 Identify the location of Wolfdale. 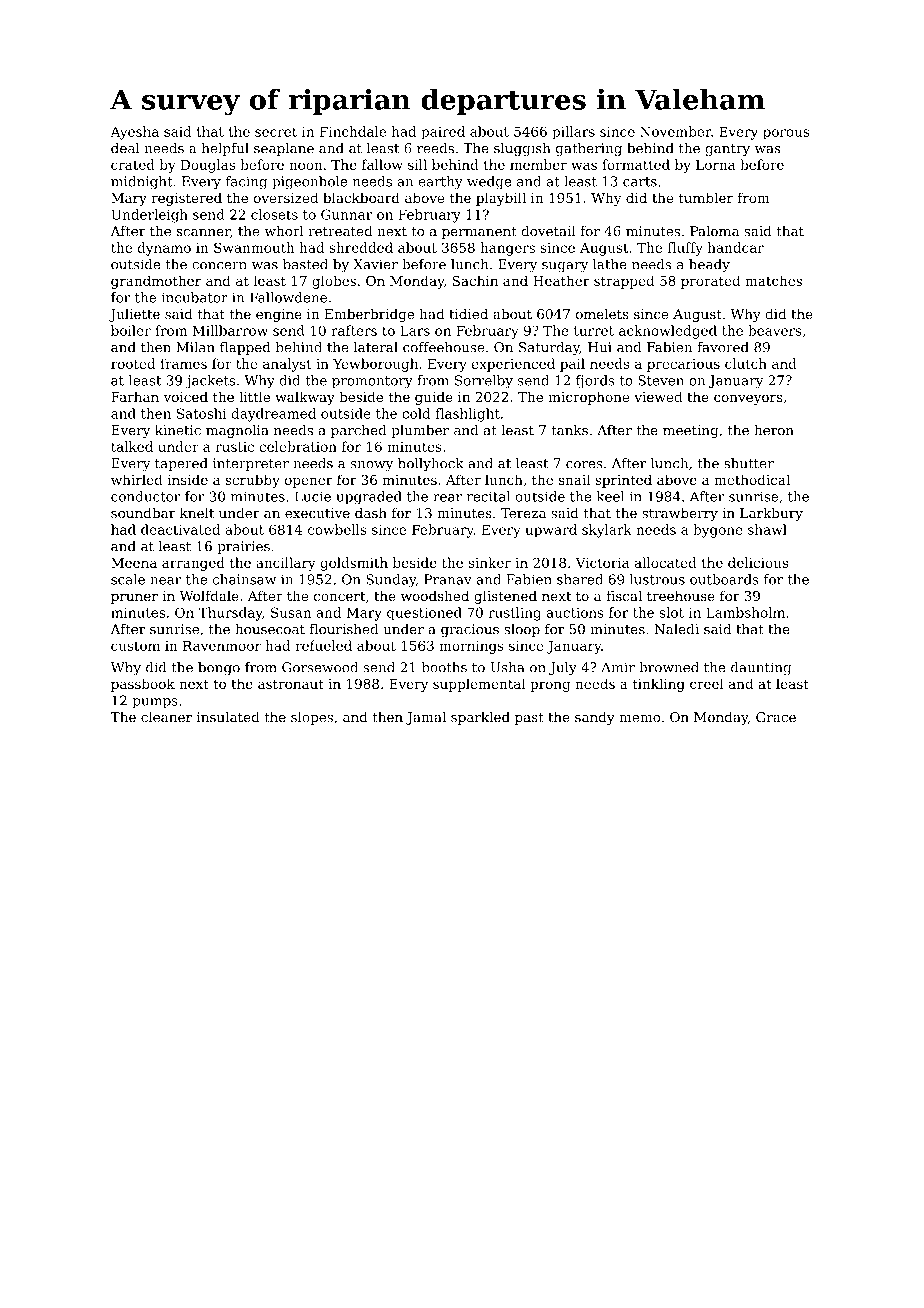
(209, 595).
